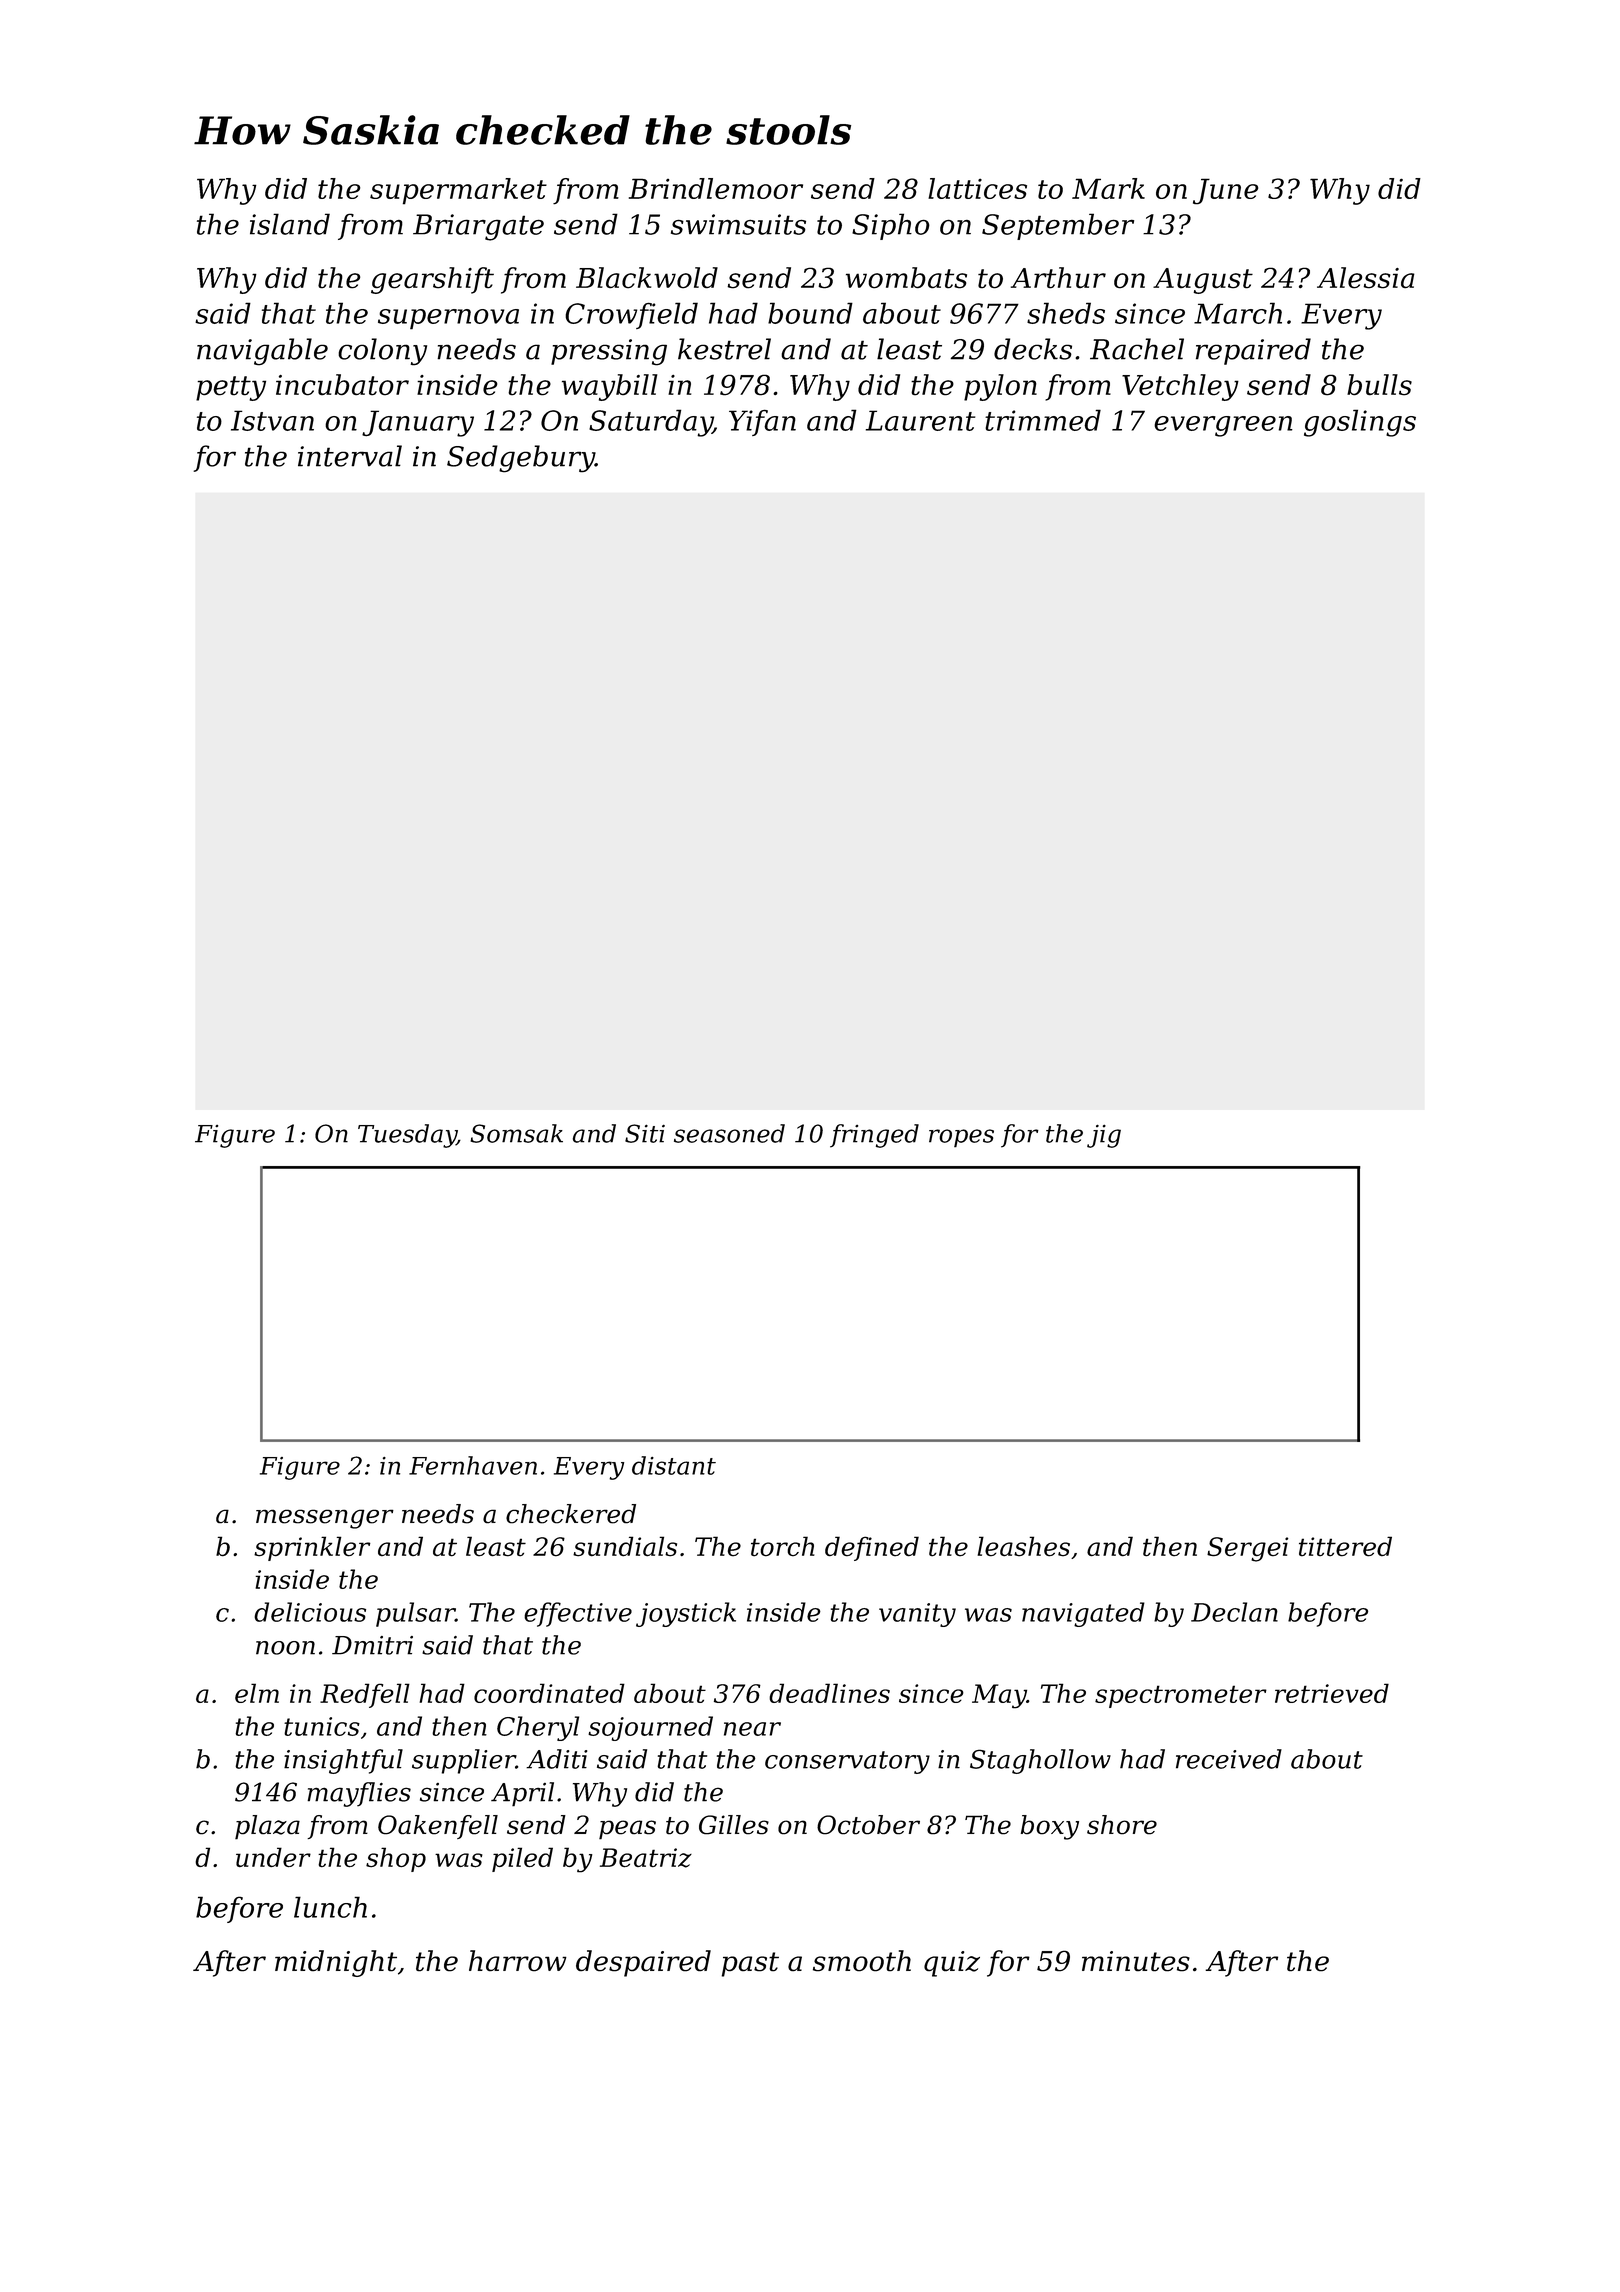 The width and height of the screenshot is (1620, 2292). What do you see at coordinates (716, 188) in the screenshot?
I see `Brindlemoor` at bounding box center [716, 188].
